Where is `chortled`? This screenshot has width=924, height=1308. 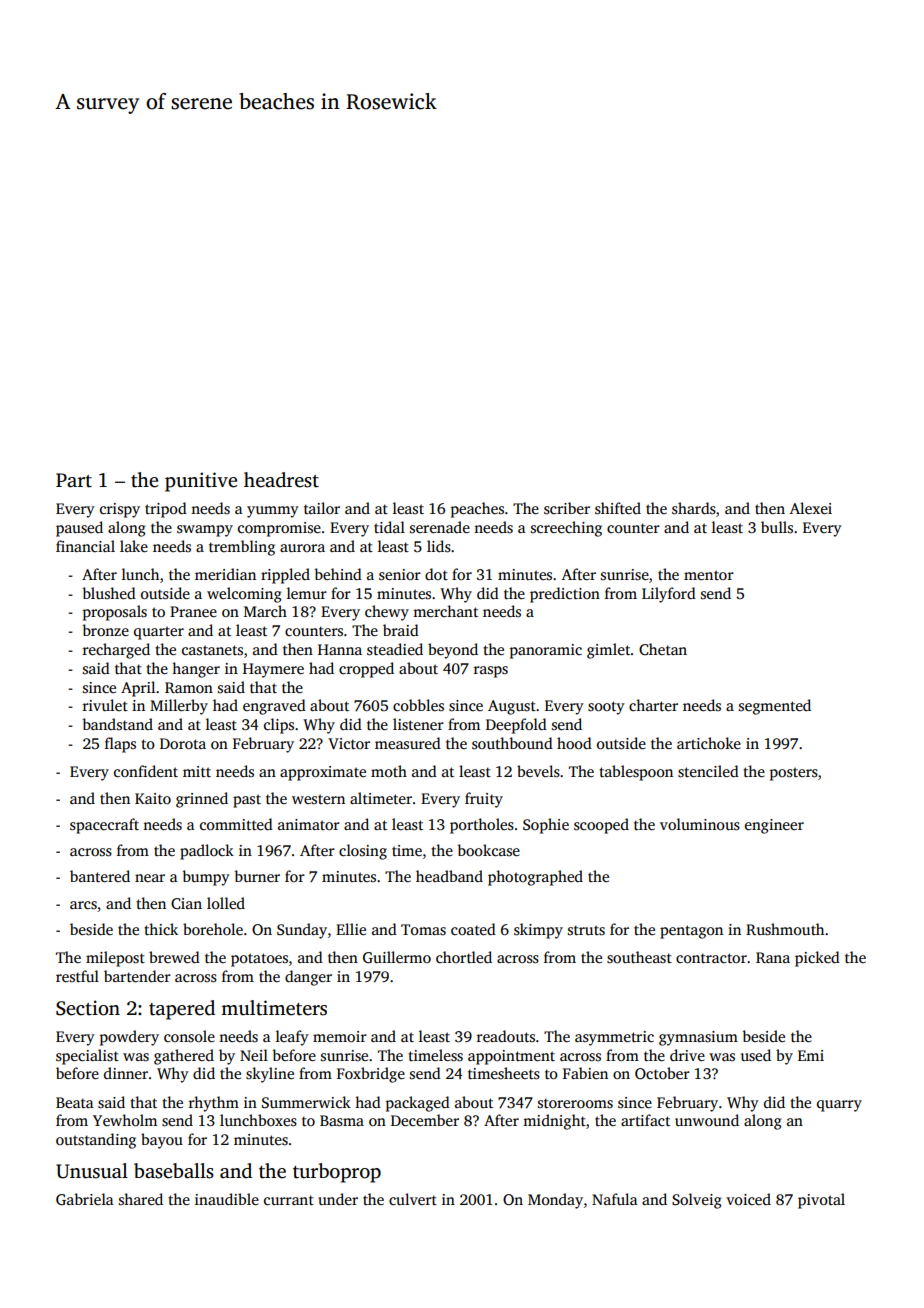
chortled is located at coordinates (464, 957).
